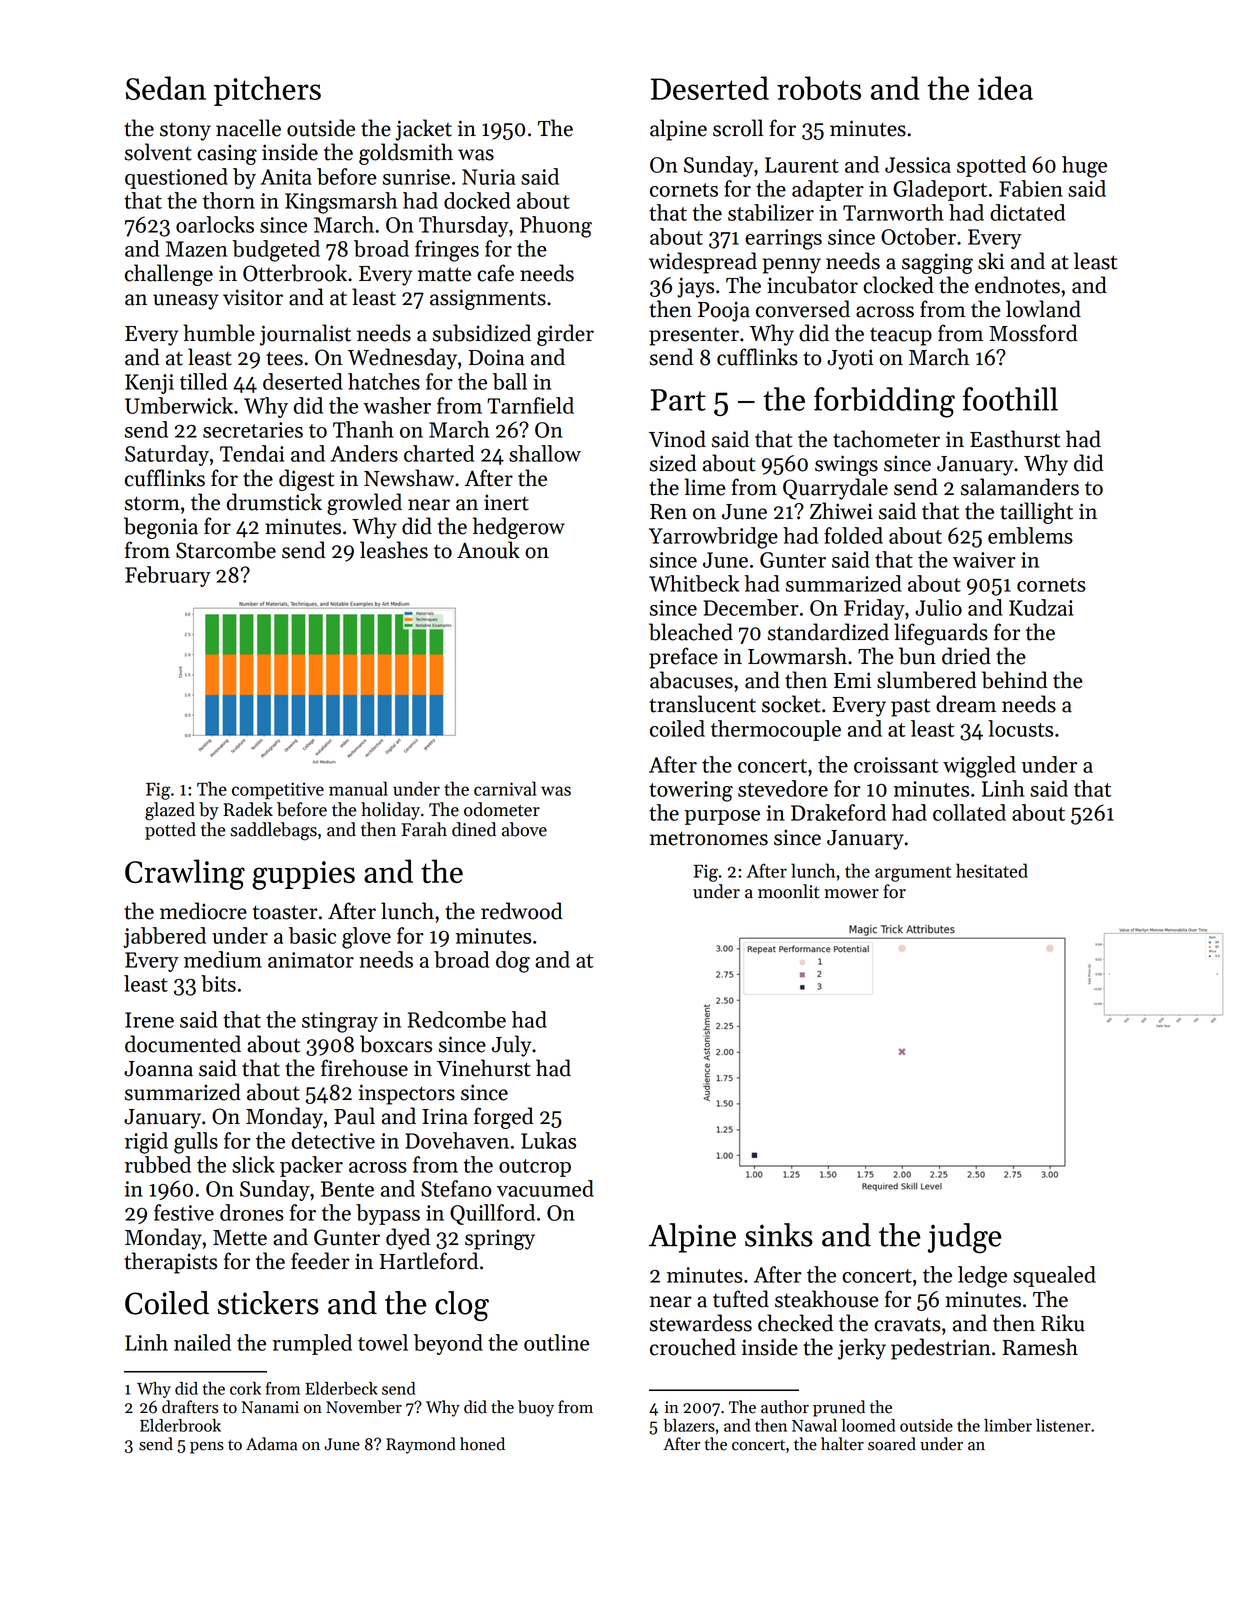 This document has height=1610, width=1244. What do you see at coordinates (1054, 1276) in the document?
I see `squealed` at bounding box center [1054, 1276].
